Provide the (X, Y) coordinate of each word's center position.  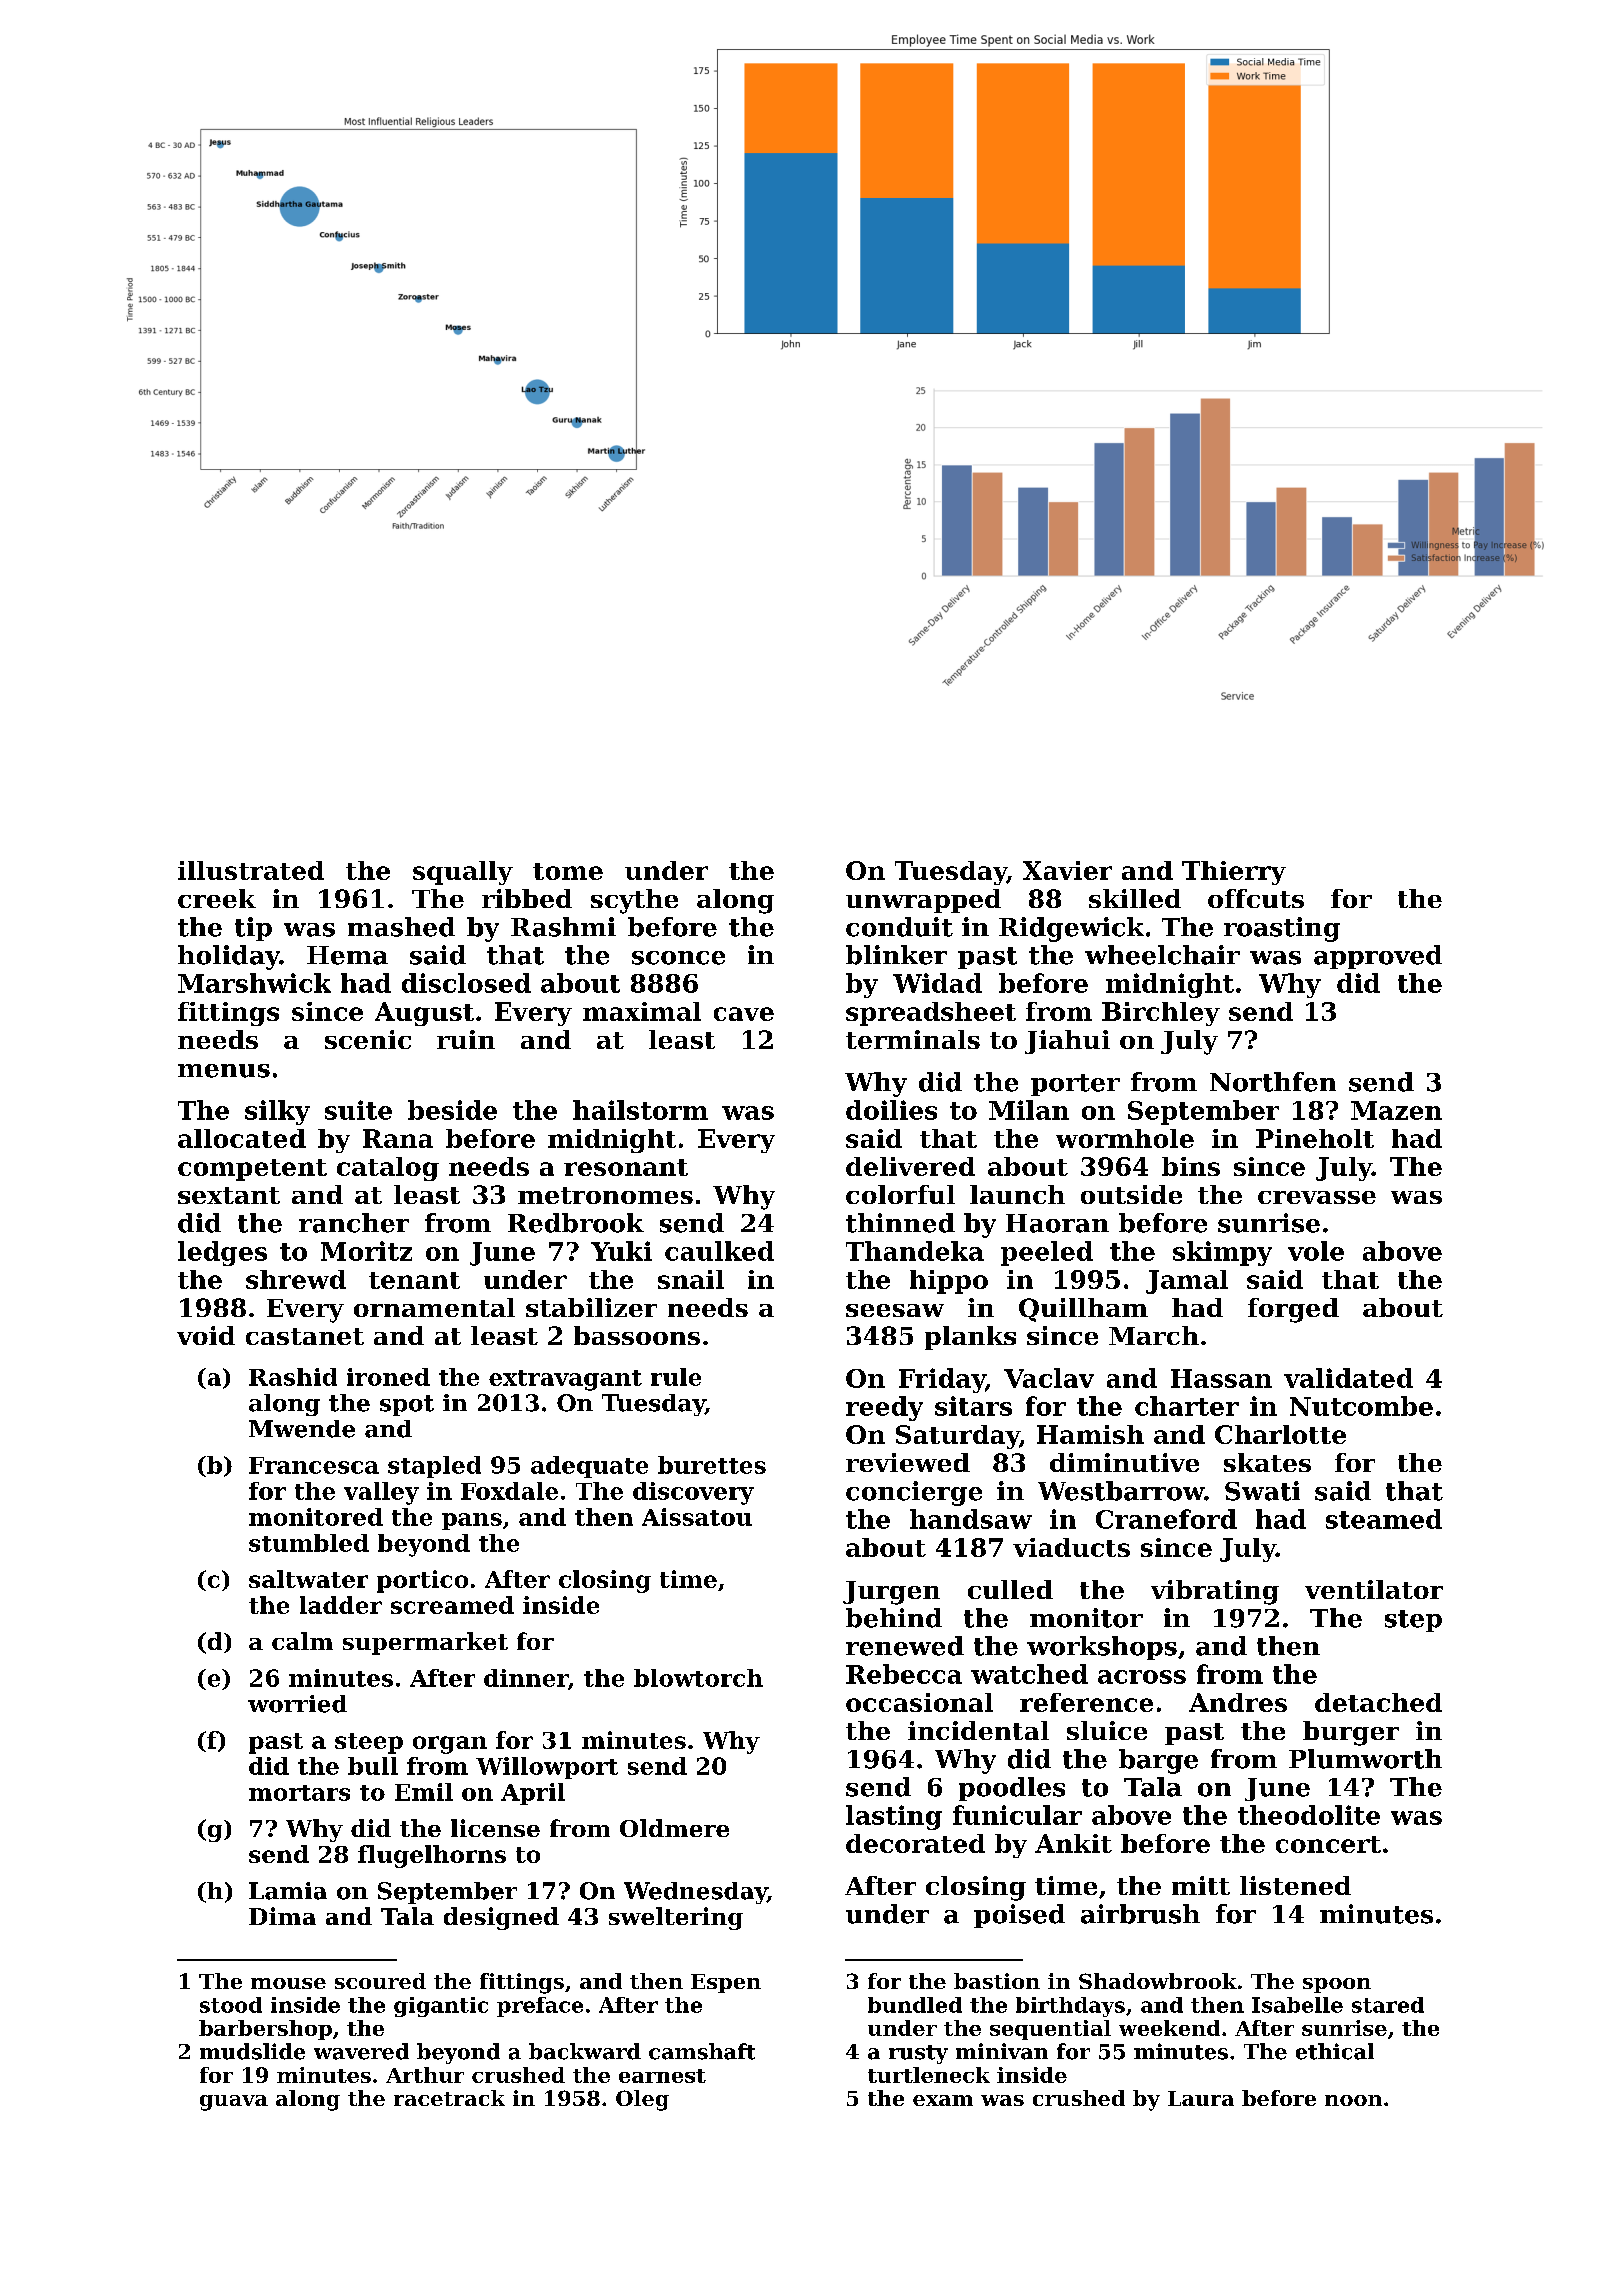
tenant (414, 1280)
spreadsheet (931, 1014)
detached (1378, 1702)
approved (1378, 957)
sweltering (676, 1918)
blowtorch (698, 1678)
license (495, 1828)
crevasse (1317, 1197)
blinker (896, 955)
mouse (288, 1983)
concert (1328, 1844)
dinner (526, 1678)
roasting (1282, 929)
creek (217, 898)
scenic (368, 1039)
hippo (949, 1282)
